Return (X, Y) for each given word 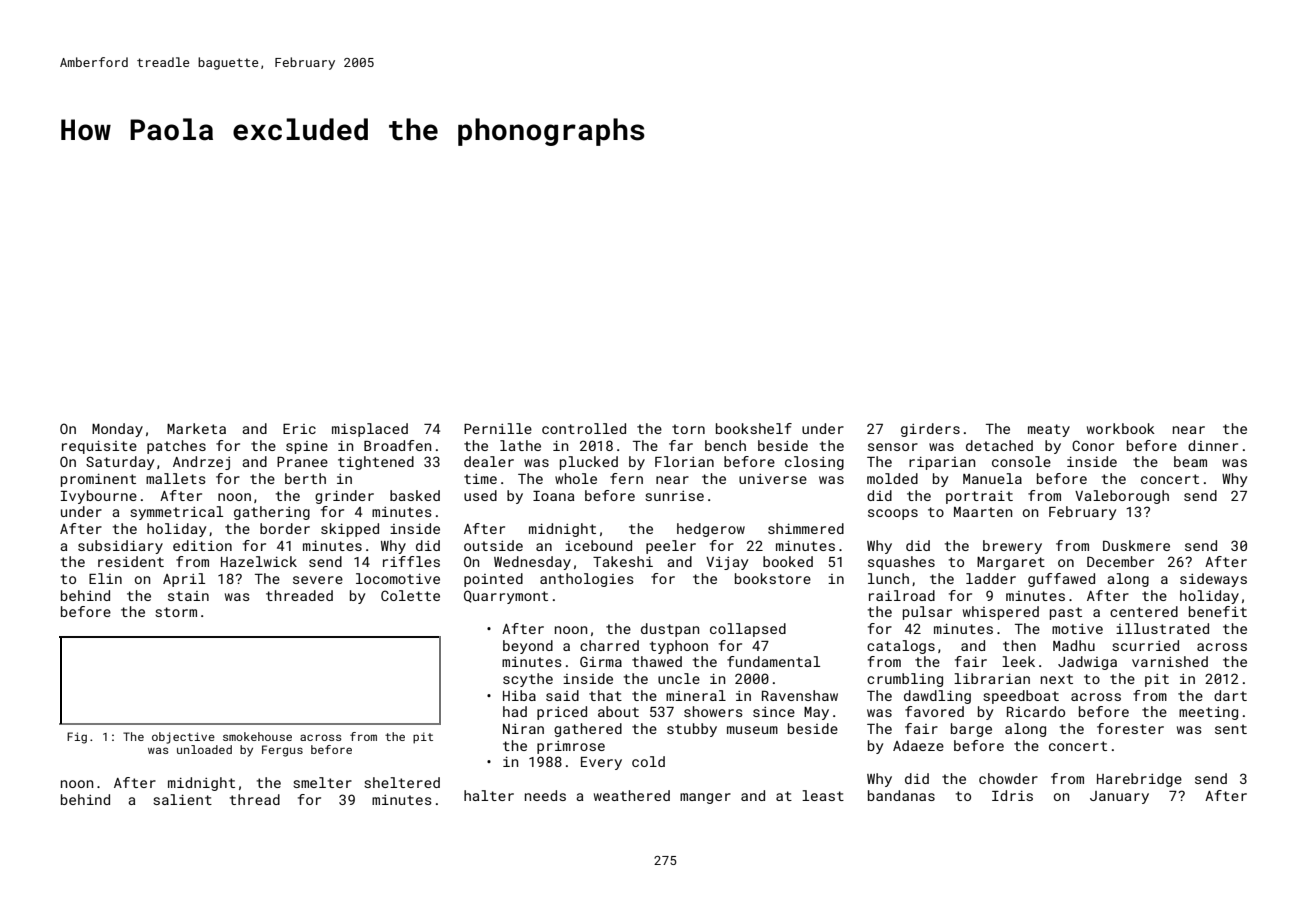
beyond (528, 647)
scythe (528, 680)
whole (576, 478)
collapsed (748, 630)
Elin (105, 578)
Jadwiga (1087, 663)
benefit (1218, 611)
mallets (176, 478)
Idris (1012, 795)
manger (705, 798)
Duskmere (1136, 545)
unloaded (204, 749)
